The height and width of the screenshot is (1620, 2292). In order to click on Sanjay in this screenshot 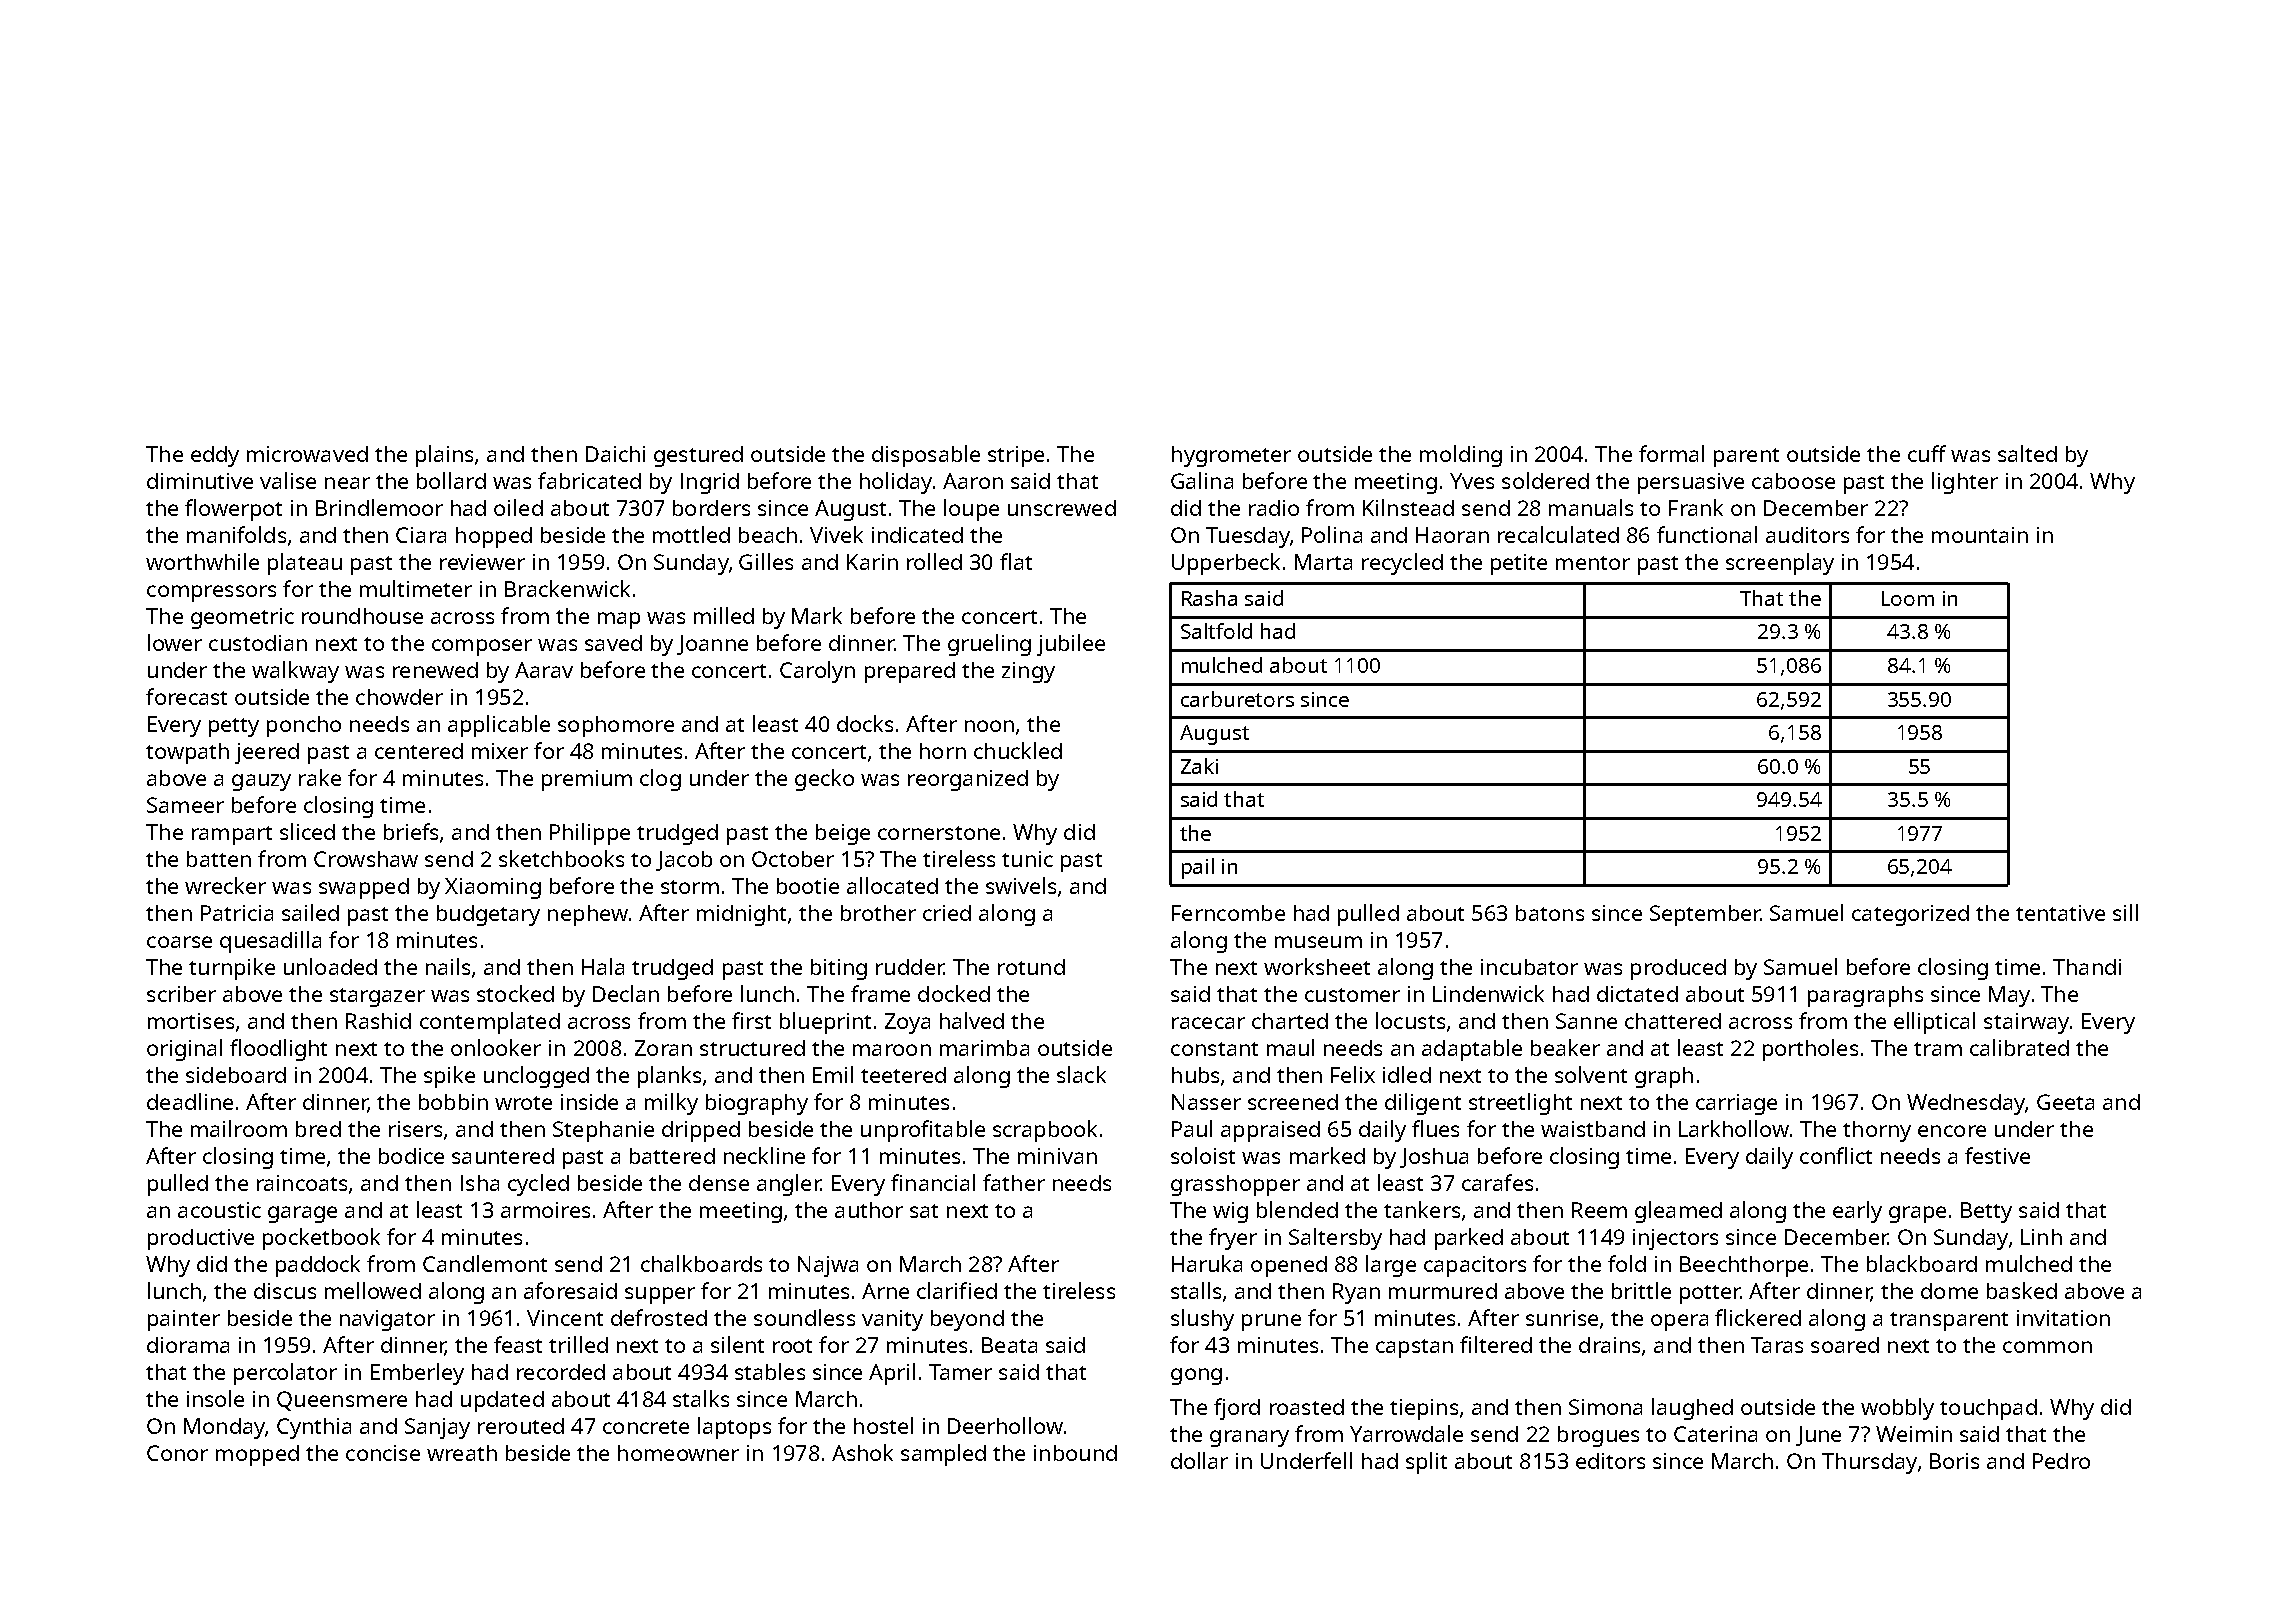, I will do `click(437, 1428)`.
